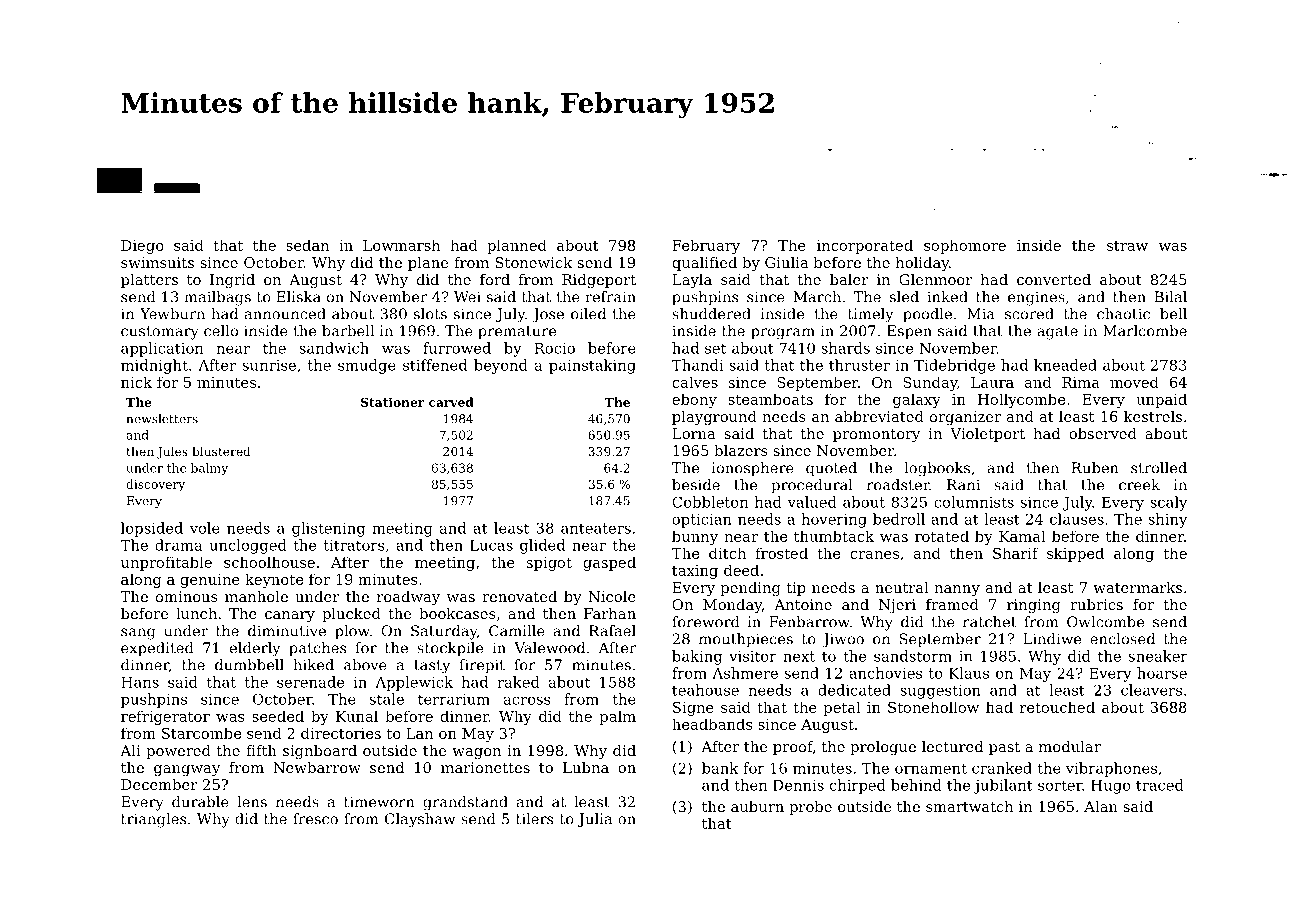 This screenshot has height=924, width=1308. What do you see at coordinates (1036, 298) in the screenshot?
I see `engines` at bounding box center [1036, 298].
